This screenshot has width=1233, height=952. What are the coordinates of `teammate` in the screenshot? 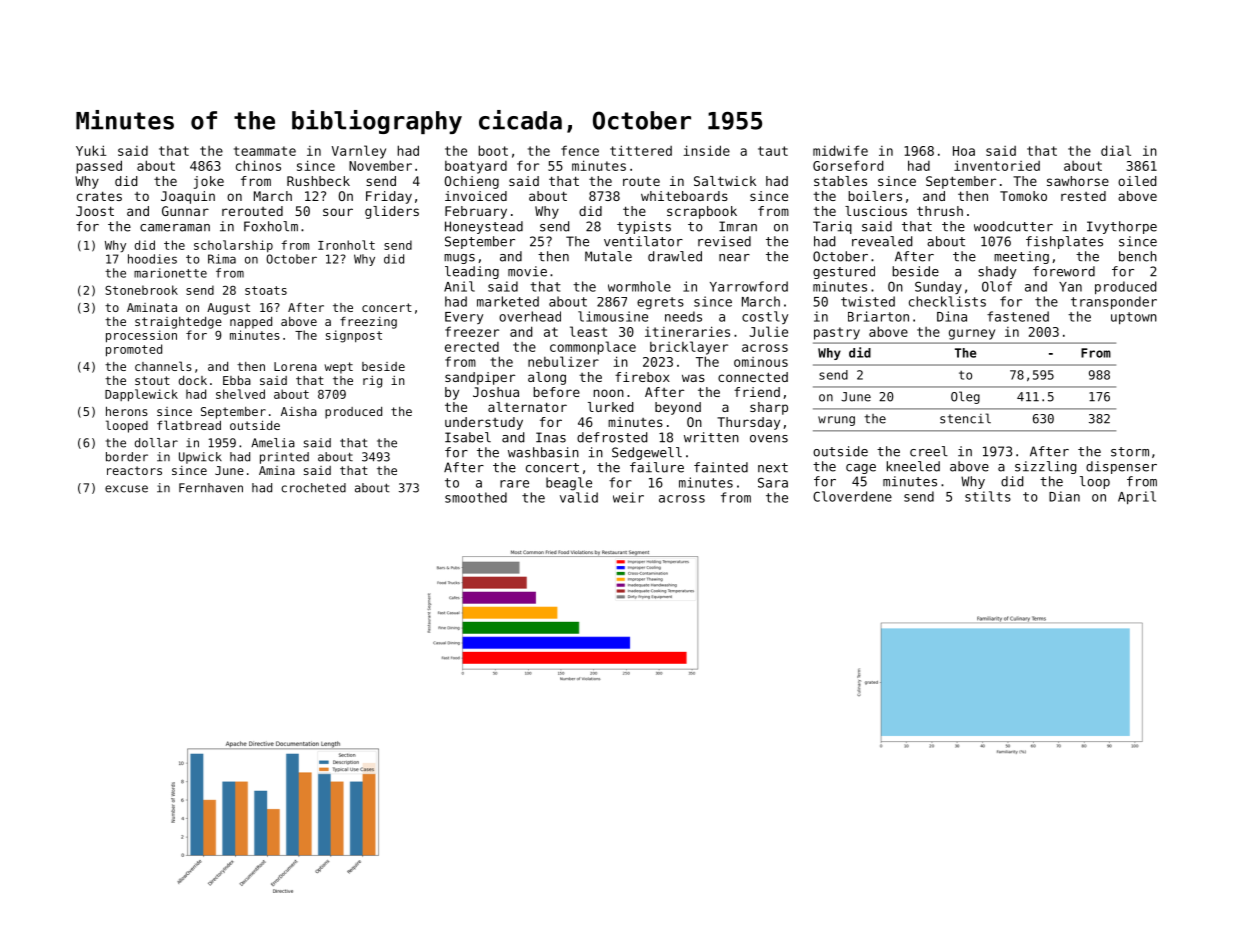 It's located at (265, 151).
